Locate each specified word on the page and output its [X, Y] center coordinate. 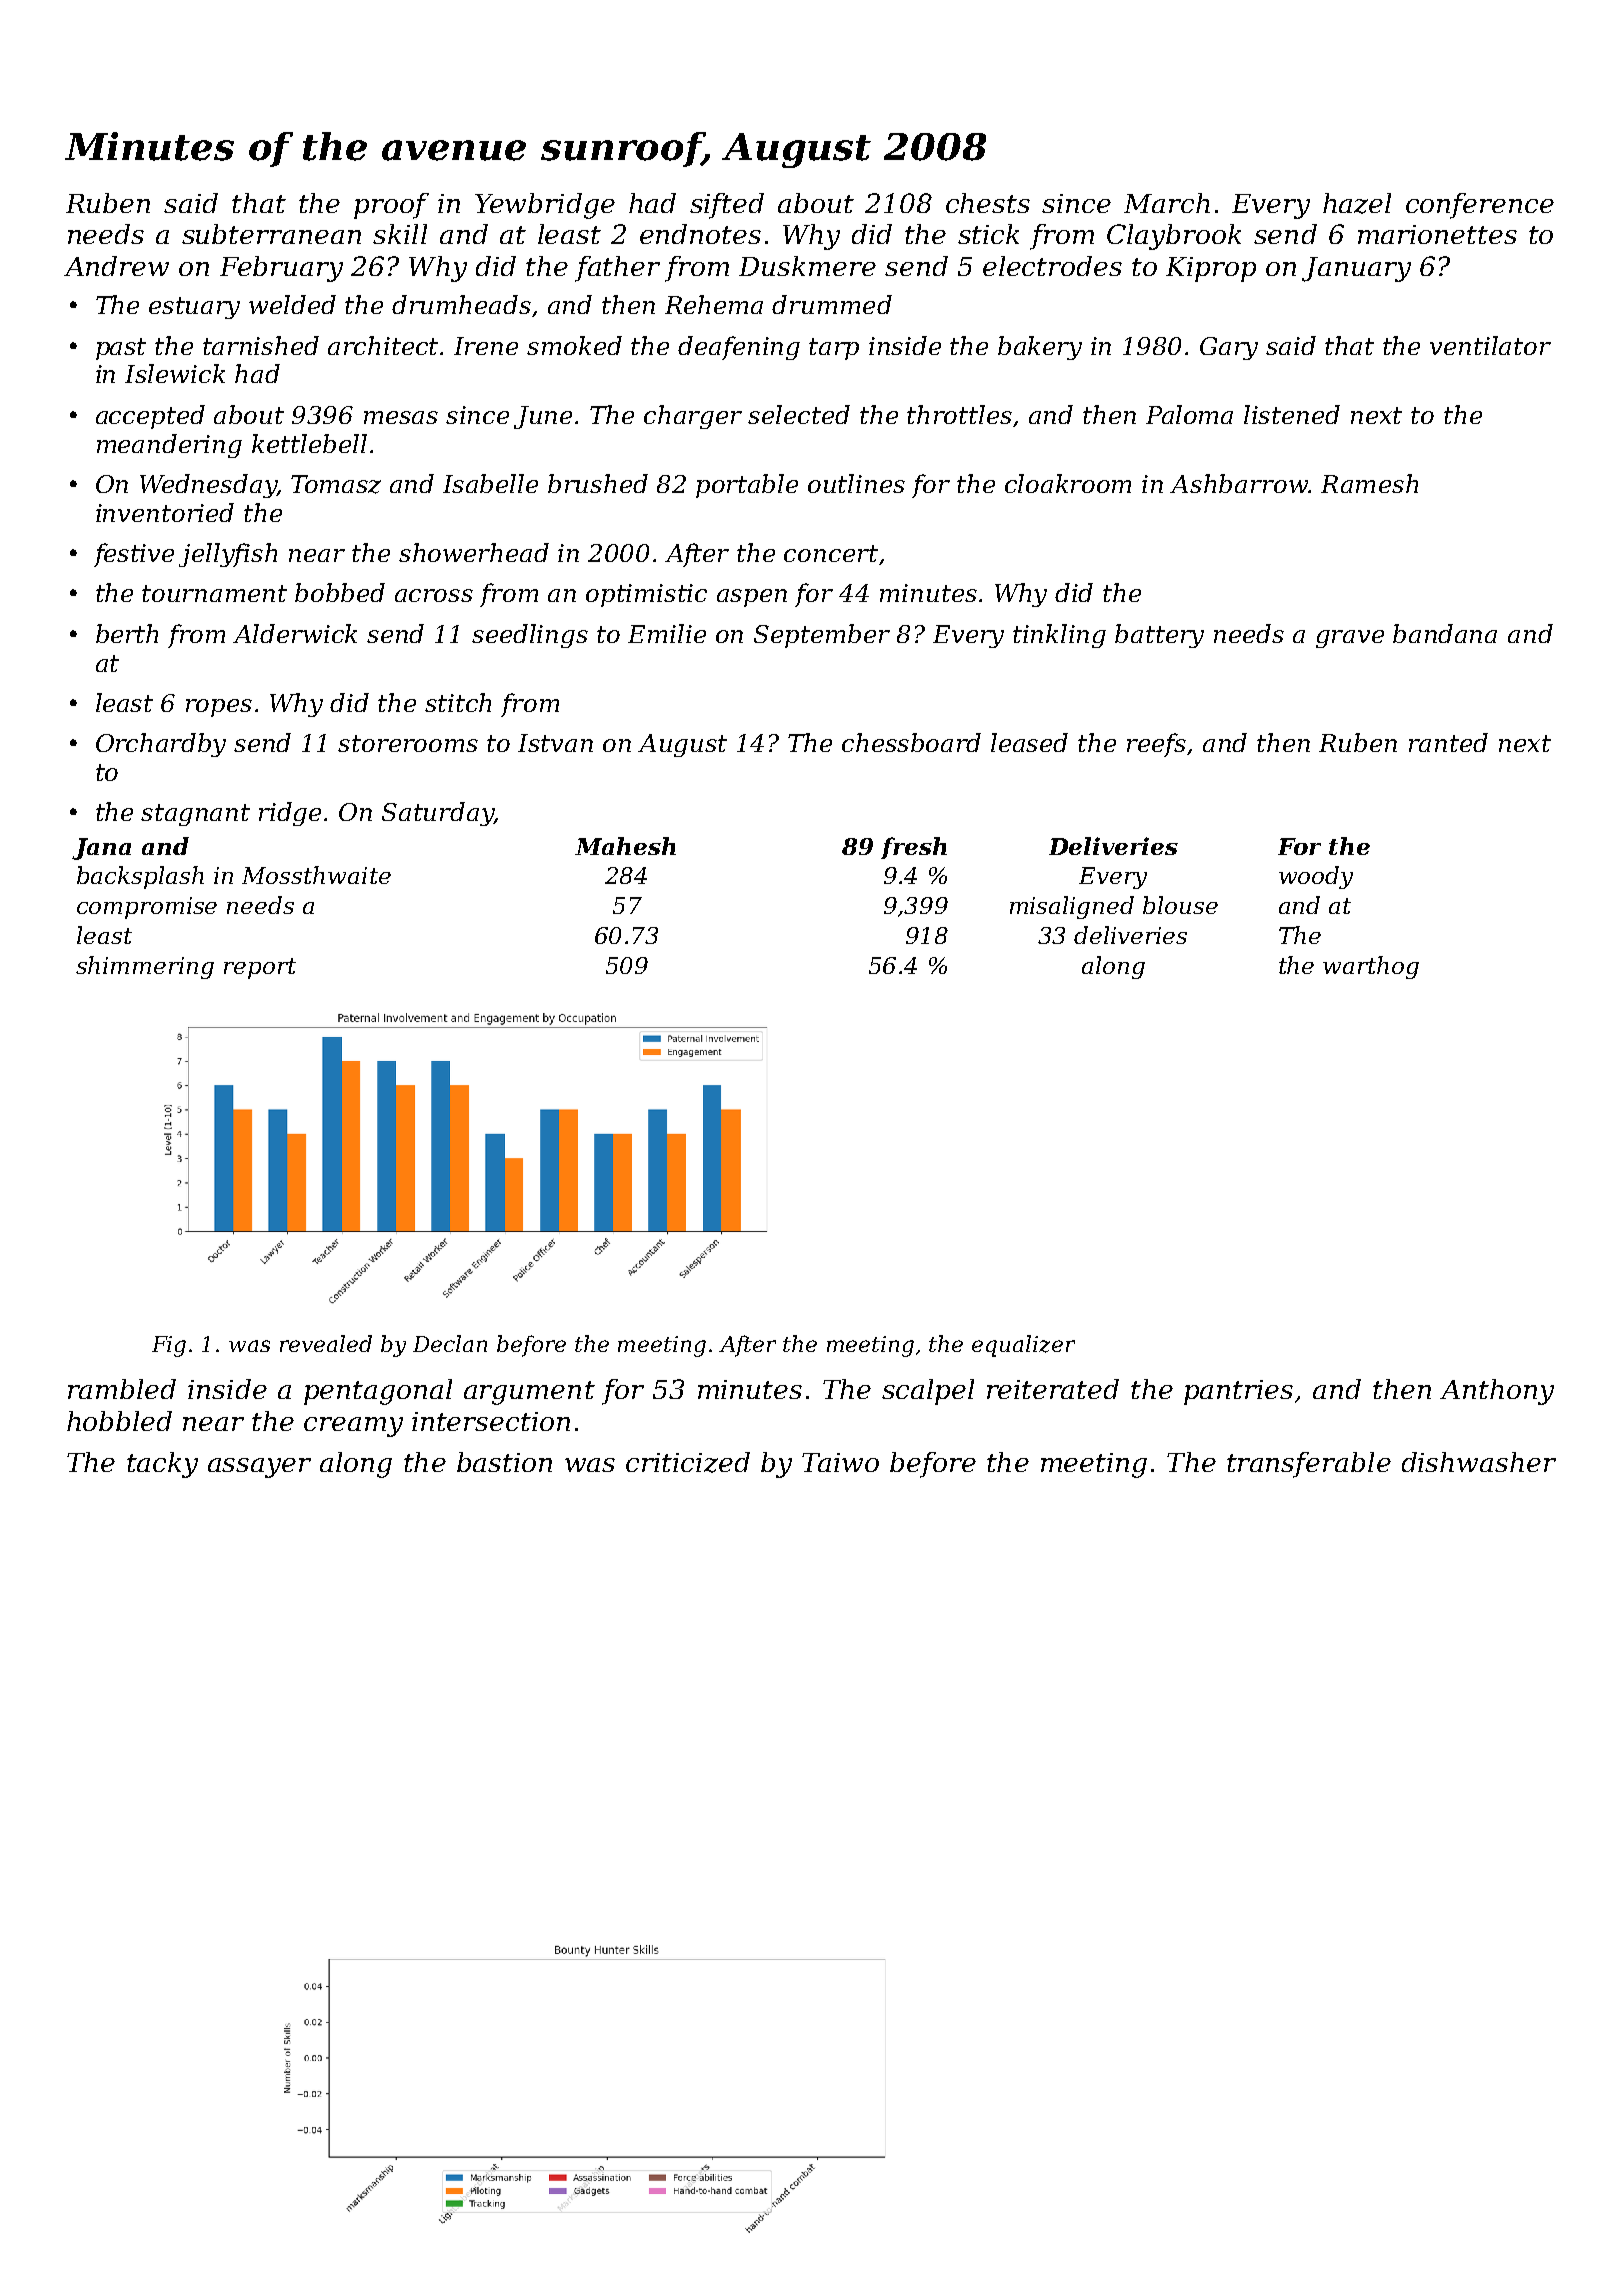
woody [1316, 877]
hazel [1357, 203]
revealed [326, 1343]
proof [391, 206]
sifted [727, 206]
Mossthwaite [316, 875]
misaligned [1072, 907]
